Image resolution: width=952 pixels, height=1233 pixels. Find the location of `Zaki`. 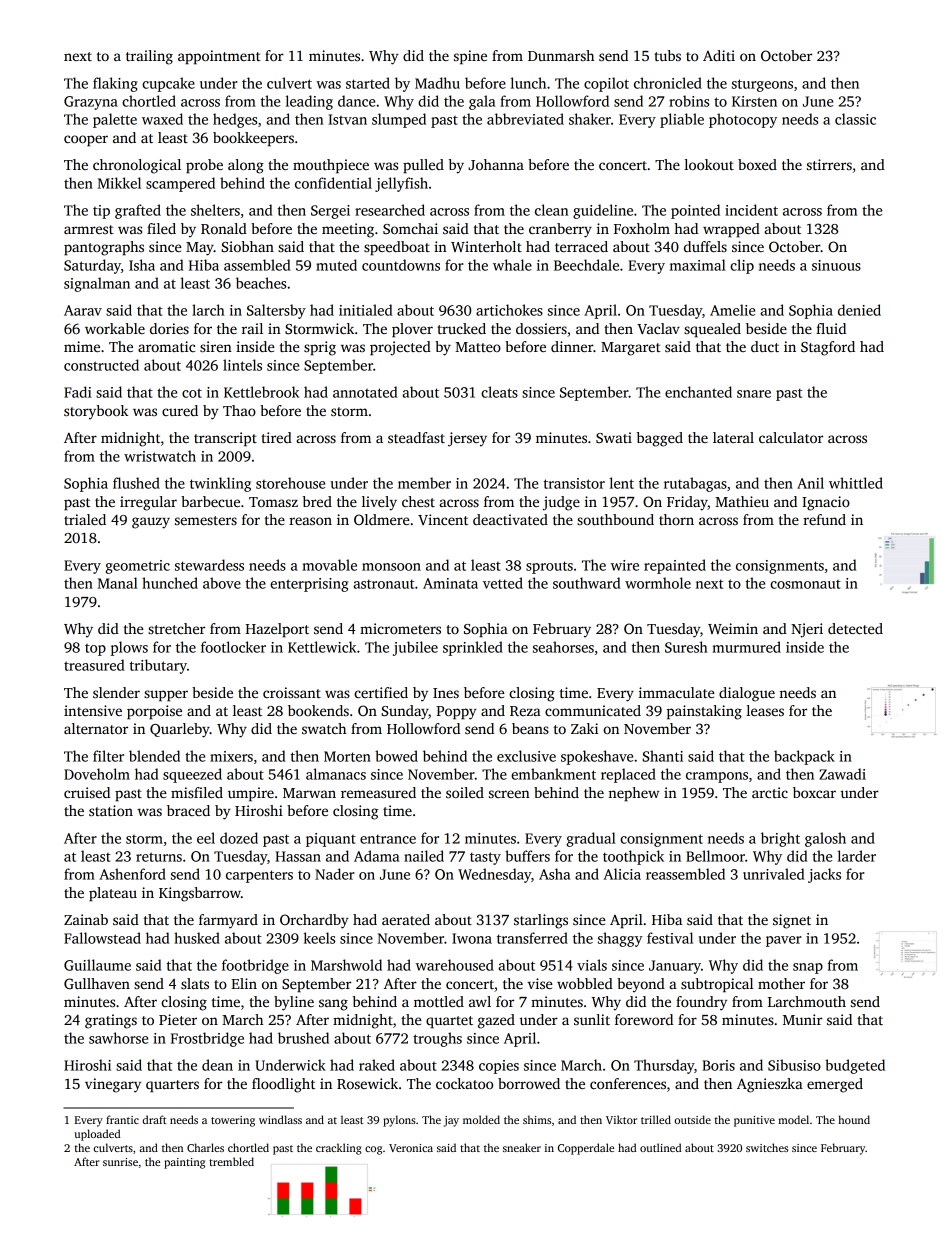

Zaki is located at coordinates (584, 728).
